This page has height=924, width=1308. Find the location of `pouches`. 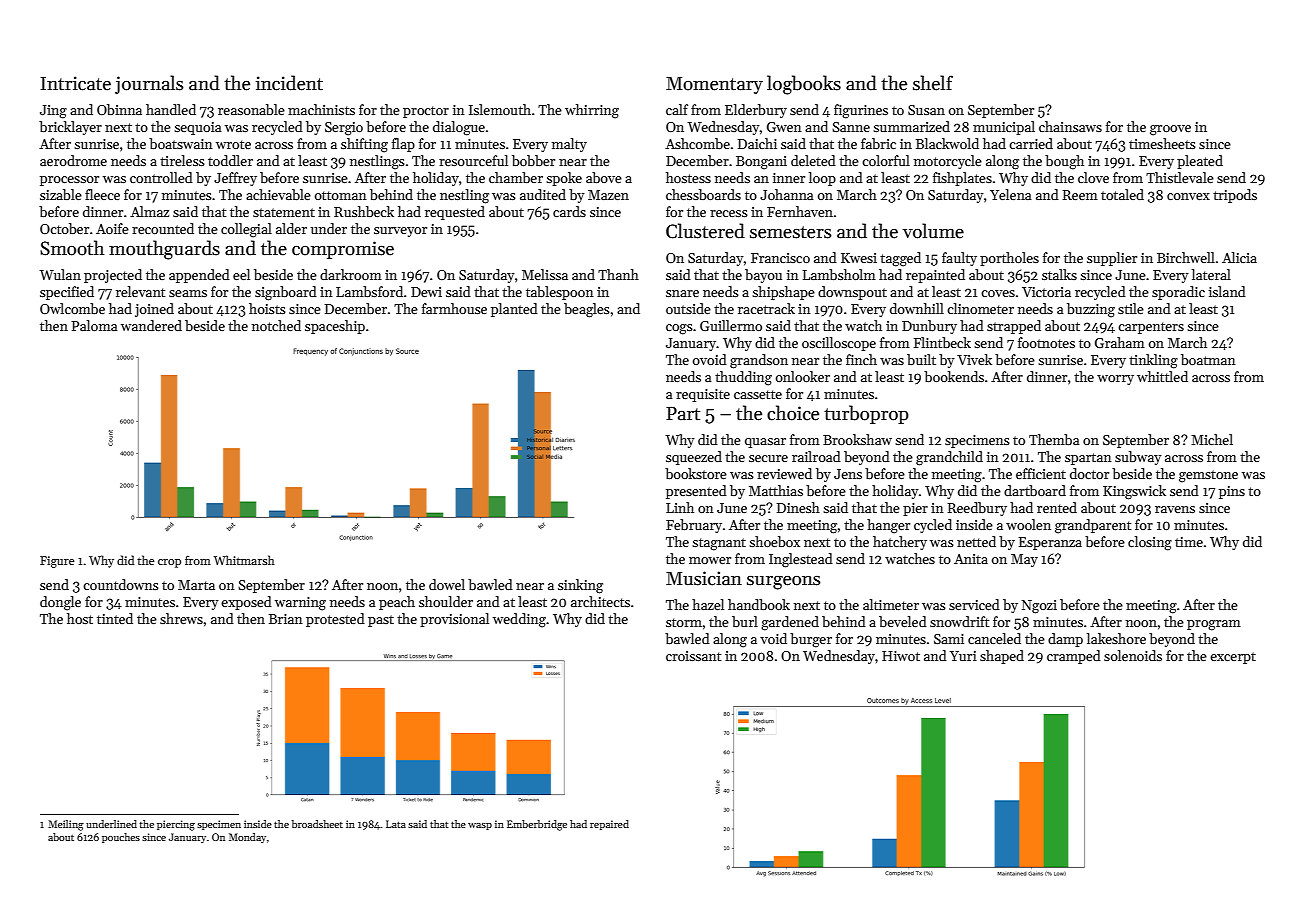

pouches is located at coordinates (121, 838).
